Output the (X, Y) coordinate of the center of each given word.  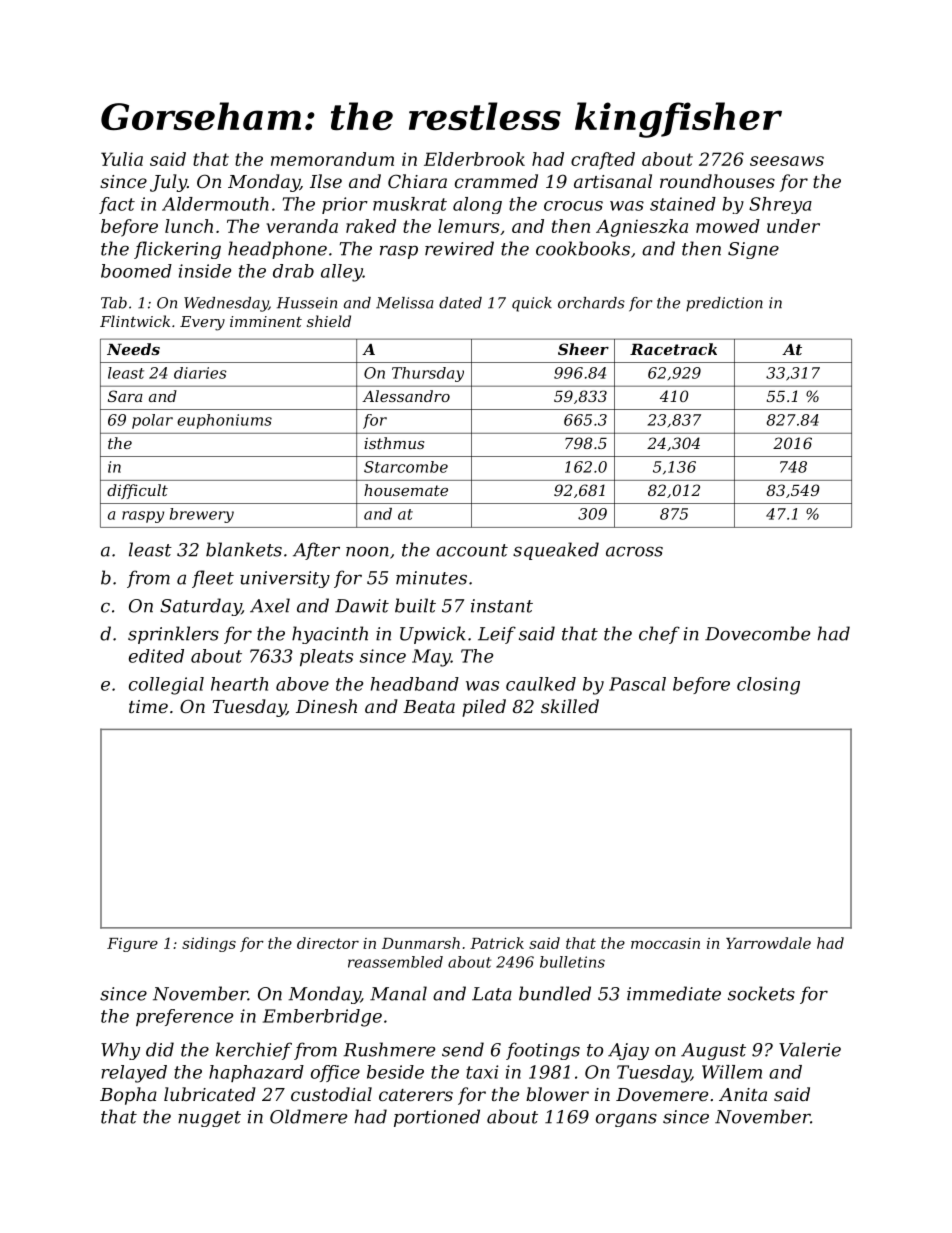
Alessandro (406, 396)
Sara (125, 396)
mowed (728, 226)
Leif (497, 635)
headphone (277, 250)
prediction (724, 304)
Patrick (497, 943)
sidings (209, 944)
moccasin (665, 943)
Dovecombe (757, 633)
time (148, 706)
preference (184, 1017)
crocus (573, 206)
